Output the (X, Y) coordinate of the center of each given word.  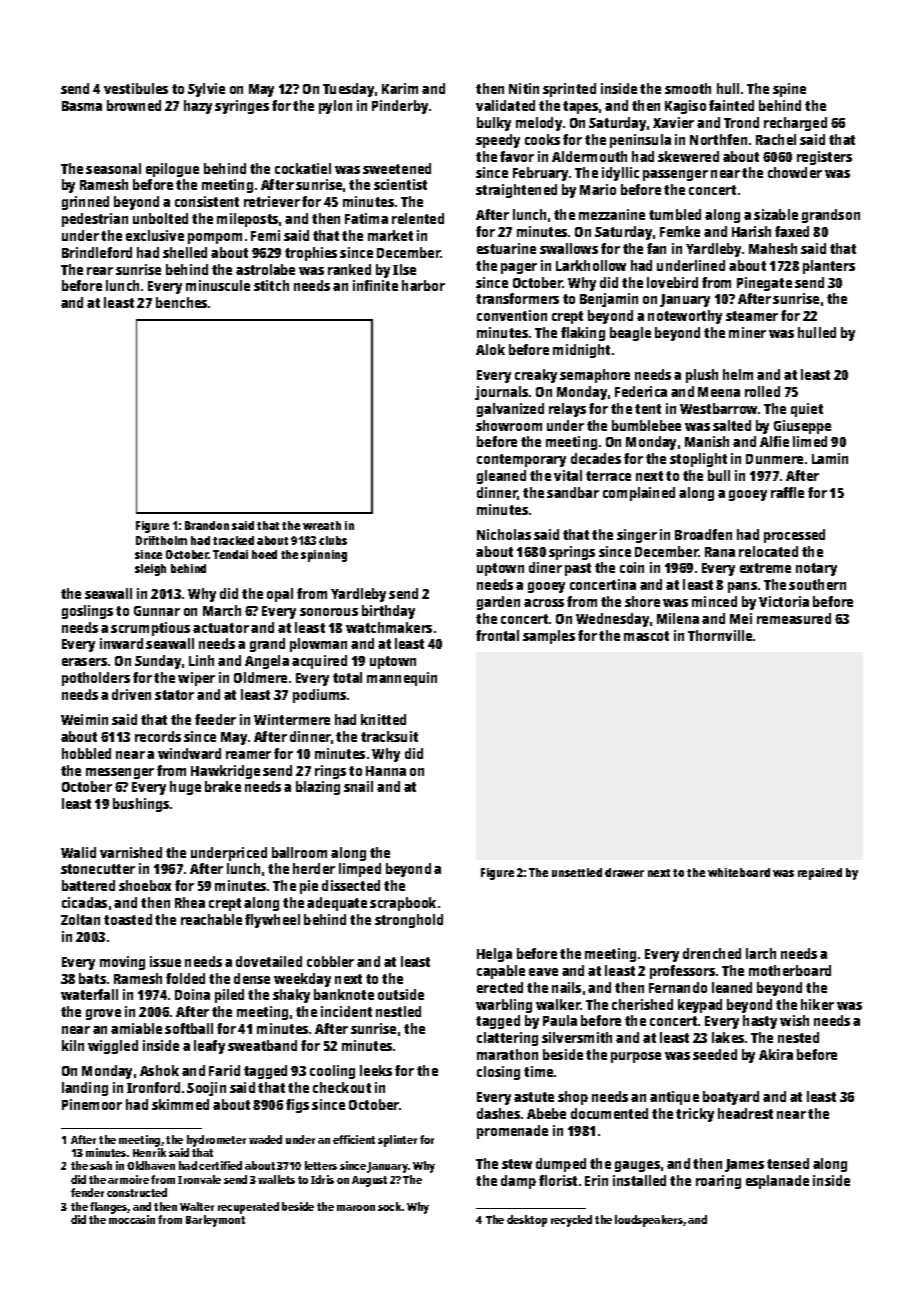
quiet (807, 410)
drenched (712, 953)
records (158, 736)
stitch (271, 285)
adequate (337, 904)
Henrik (149, 1152)
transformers (517, 298)
